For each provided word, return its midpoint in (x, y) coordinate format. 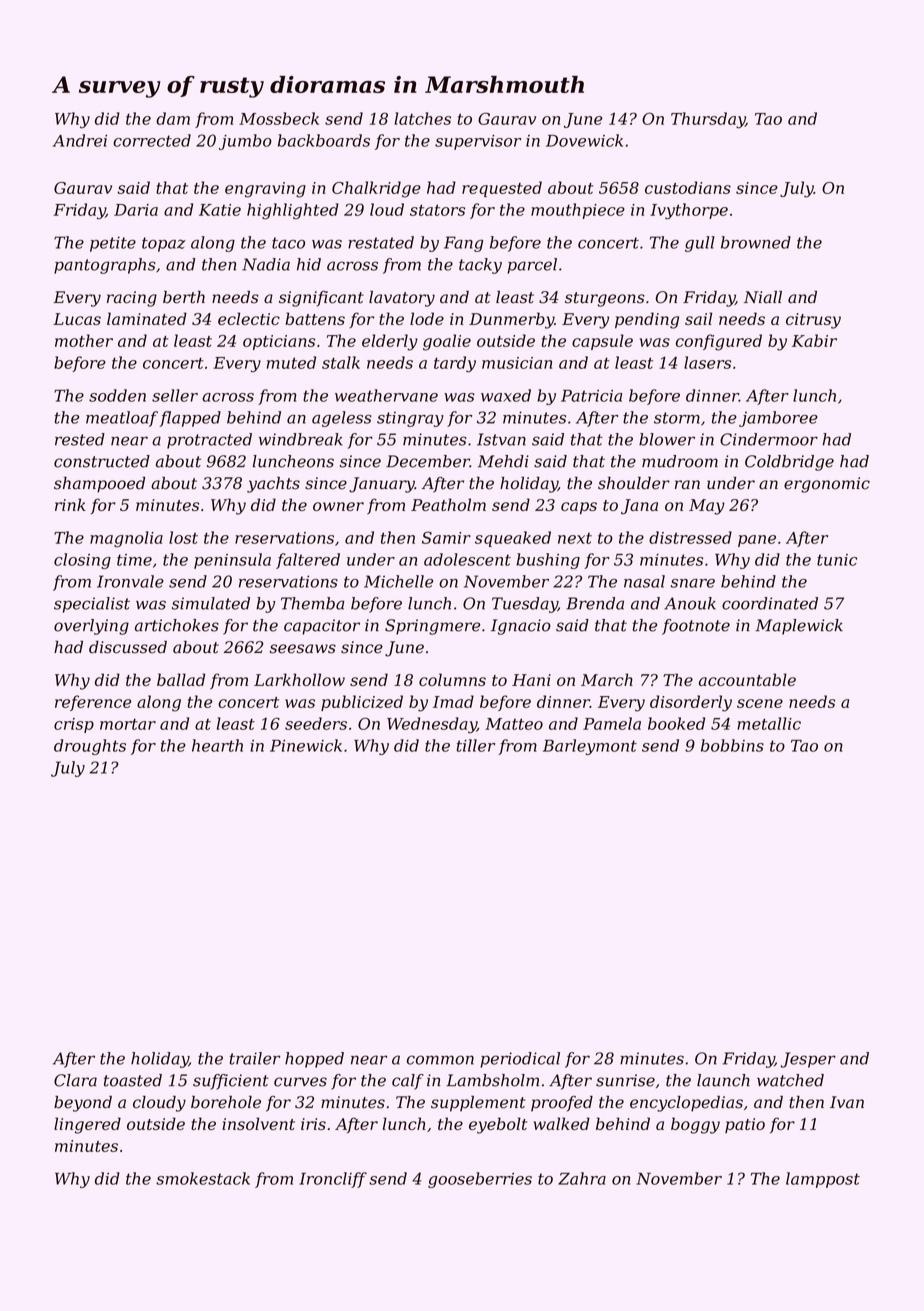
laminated (147, 318)
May (707, 507)
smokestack (203, 1178)
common (440, 1060)
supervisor (478, 142)
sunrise (625, 1080)
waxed (506, 395)
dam (173, 118)
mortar (128, 724)
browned (756, 242)
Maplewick (799, 627)
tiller (476, 745)
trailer (255, 1058)
